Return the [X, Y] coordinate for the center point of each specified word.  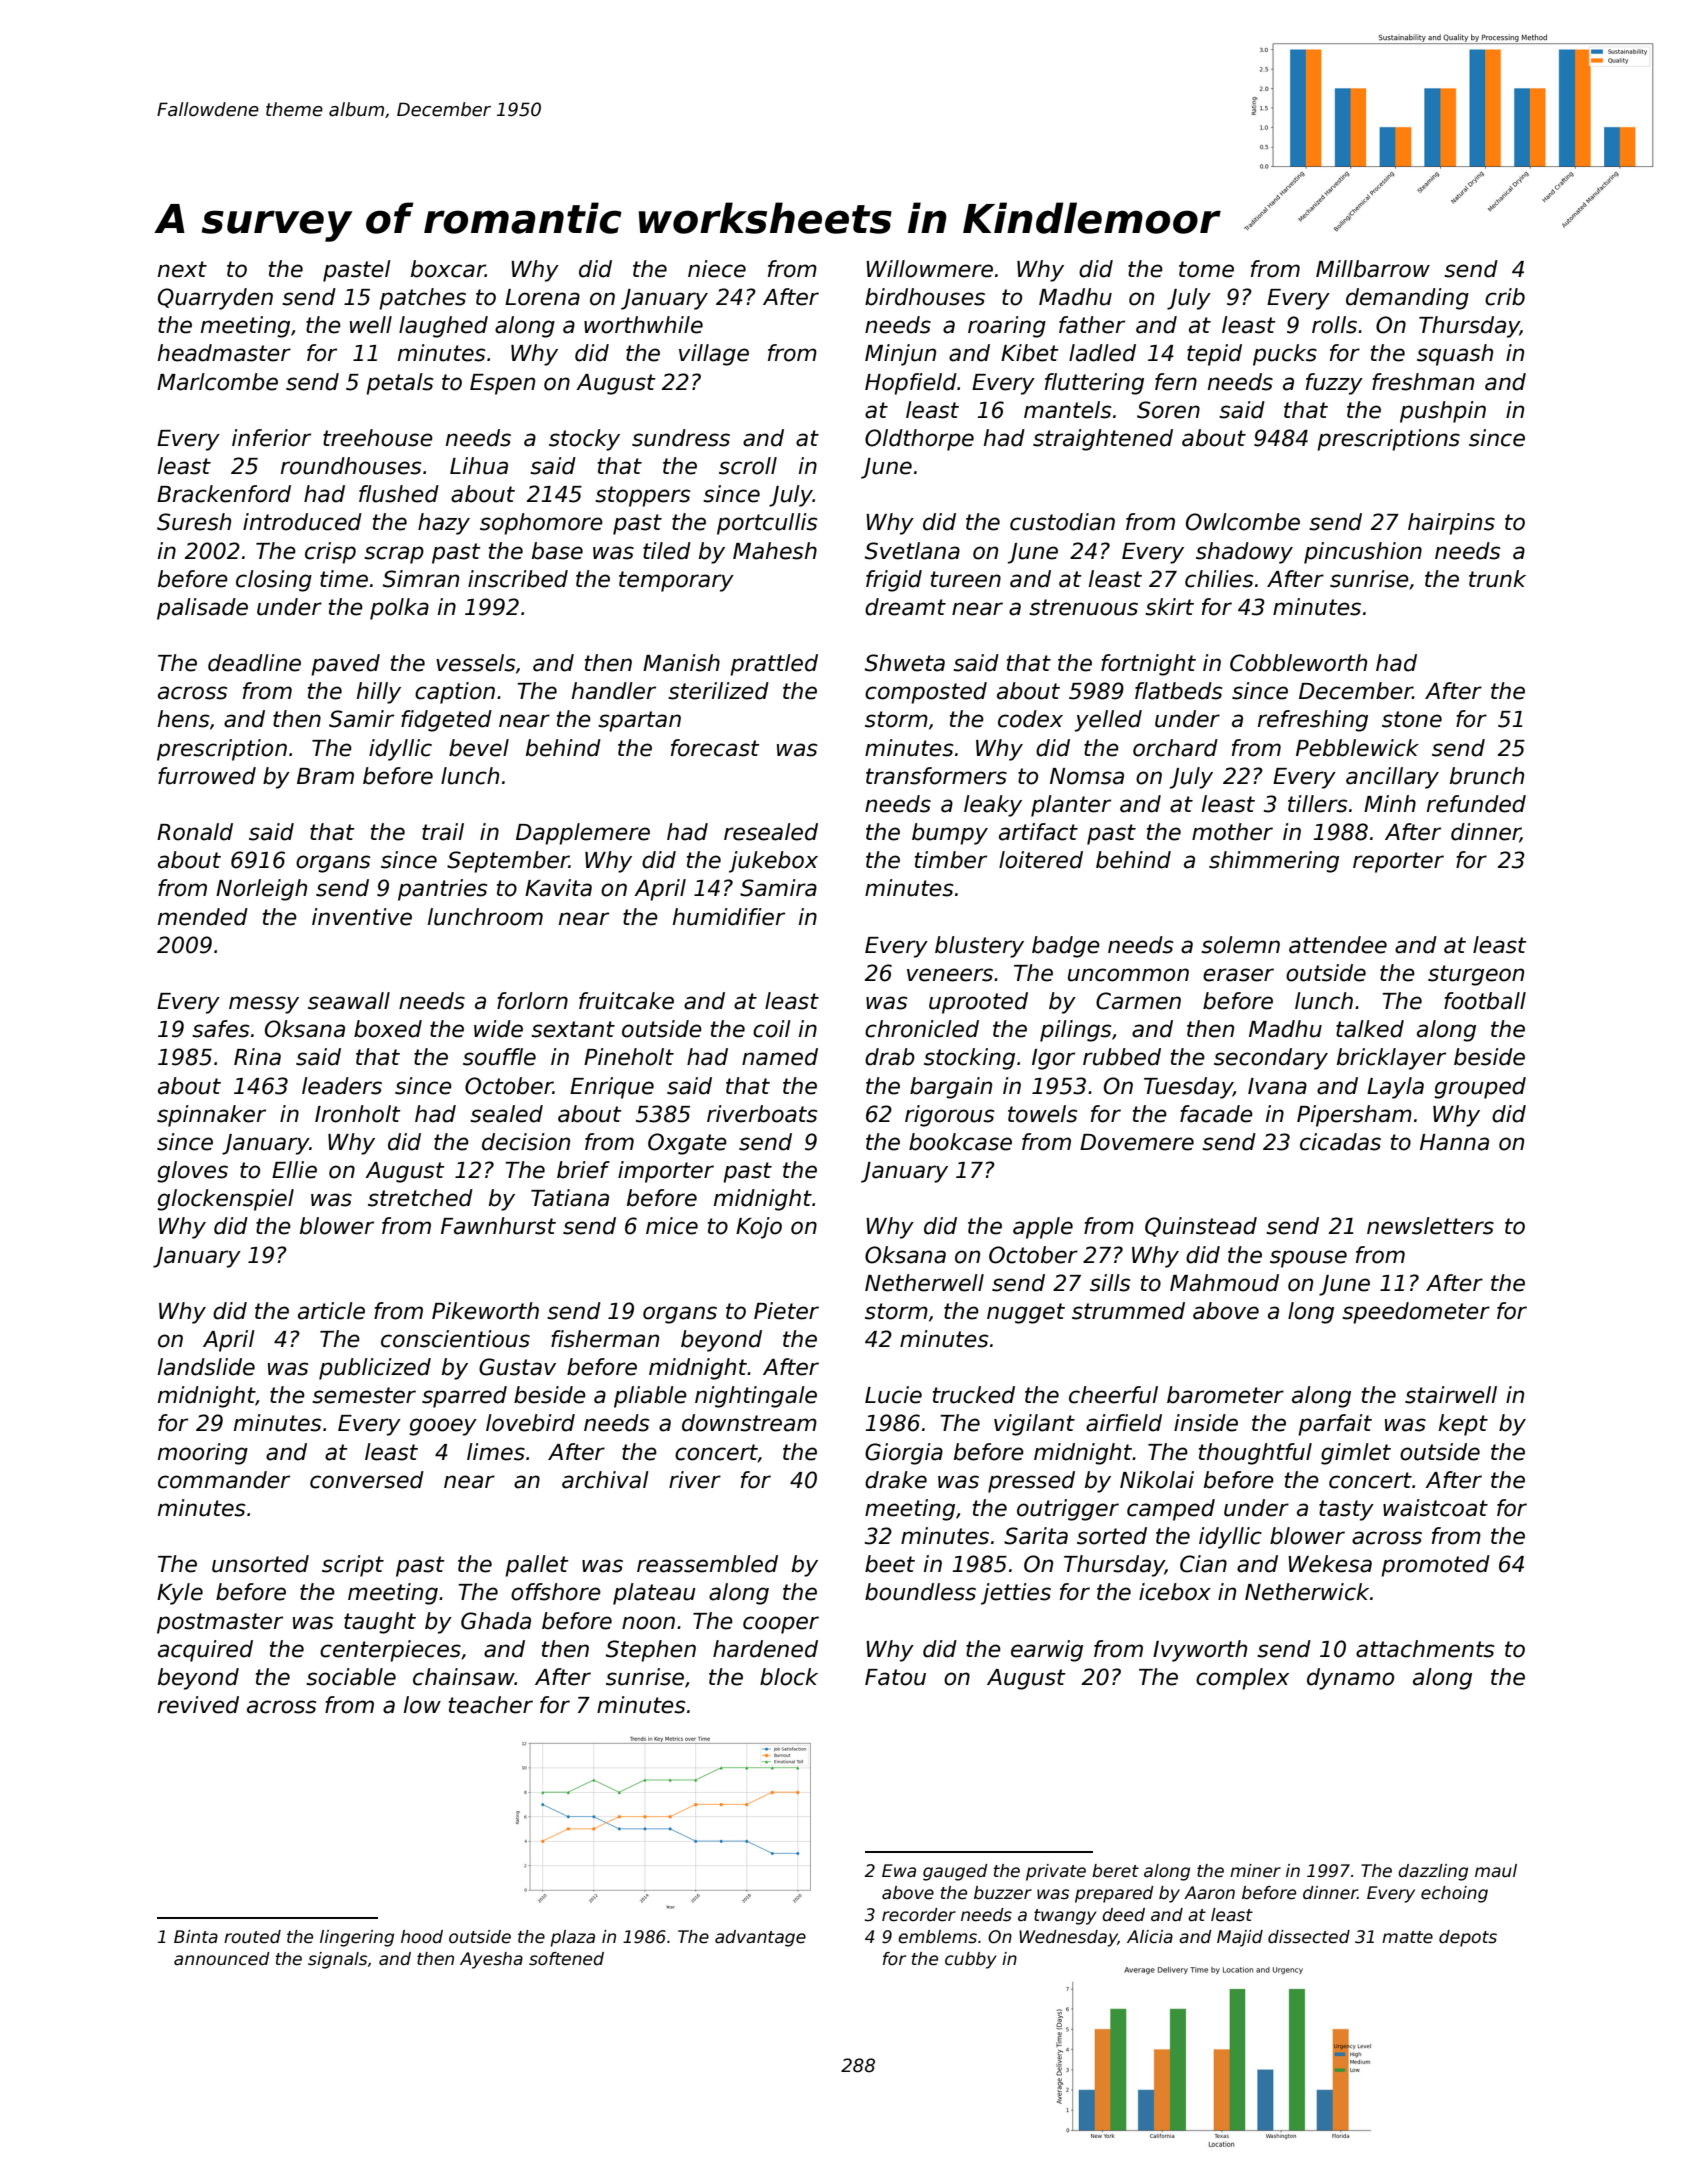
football [1485, 1001]
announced [222, 1959]
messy [264, 1005]
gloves [192, 1172]
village [714, 355]
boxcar [448, 269]
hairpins [1451, 524]
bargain [951, 1088]
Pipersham [1354, 1116]
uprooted [978, 1003]
